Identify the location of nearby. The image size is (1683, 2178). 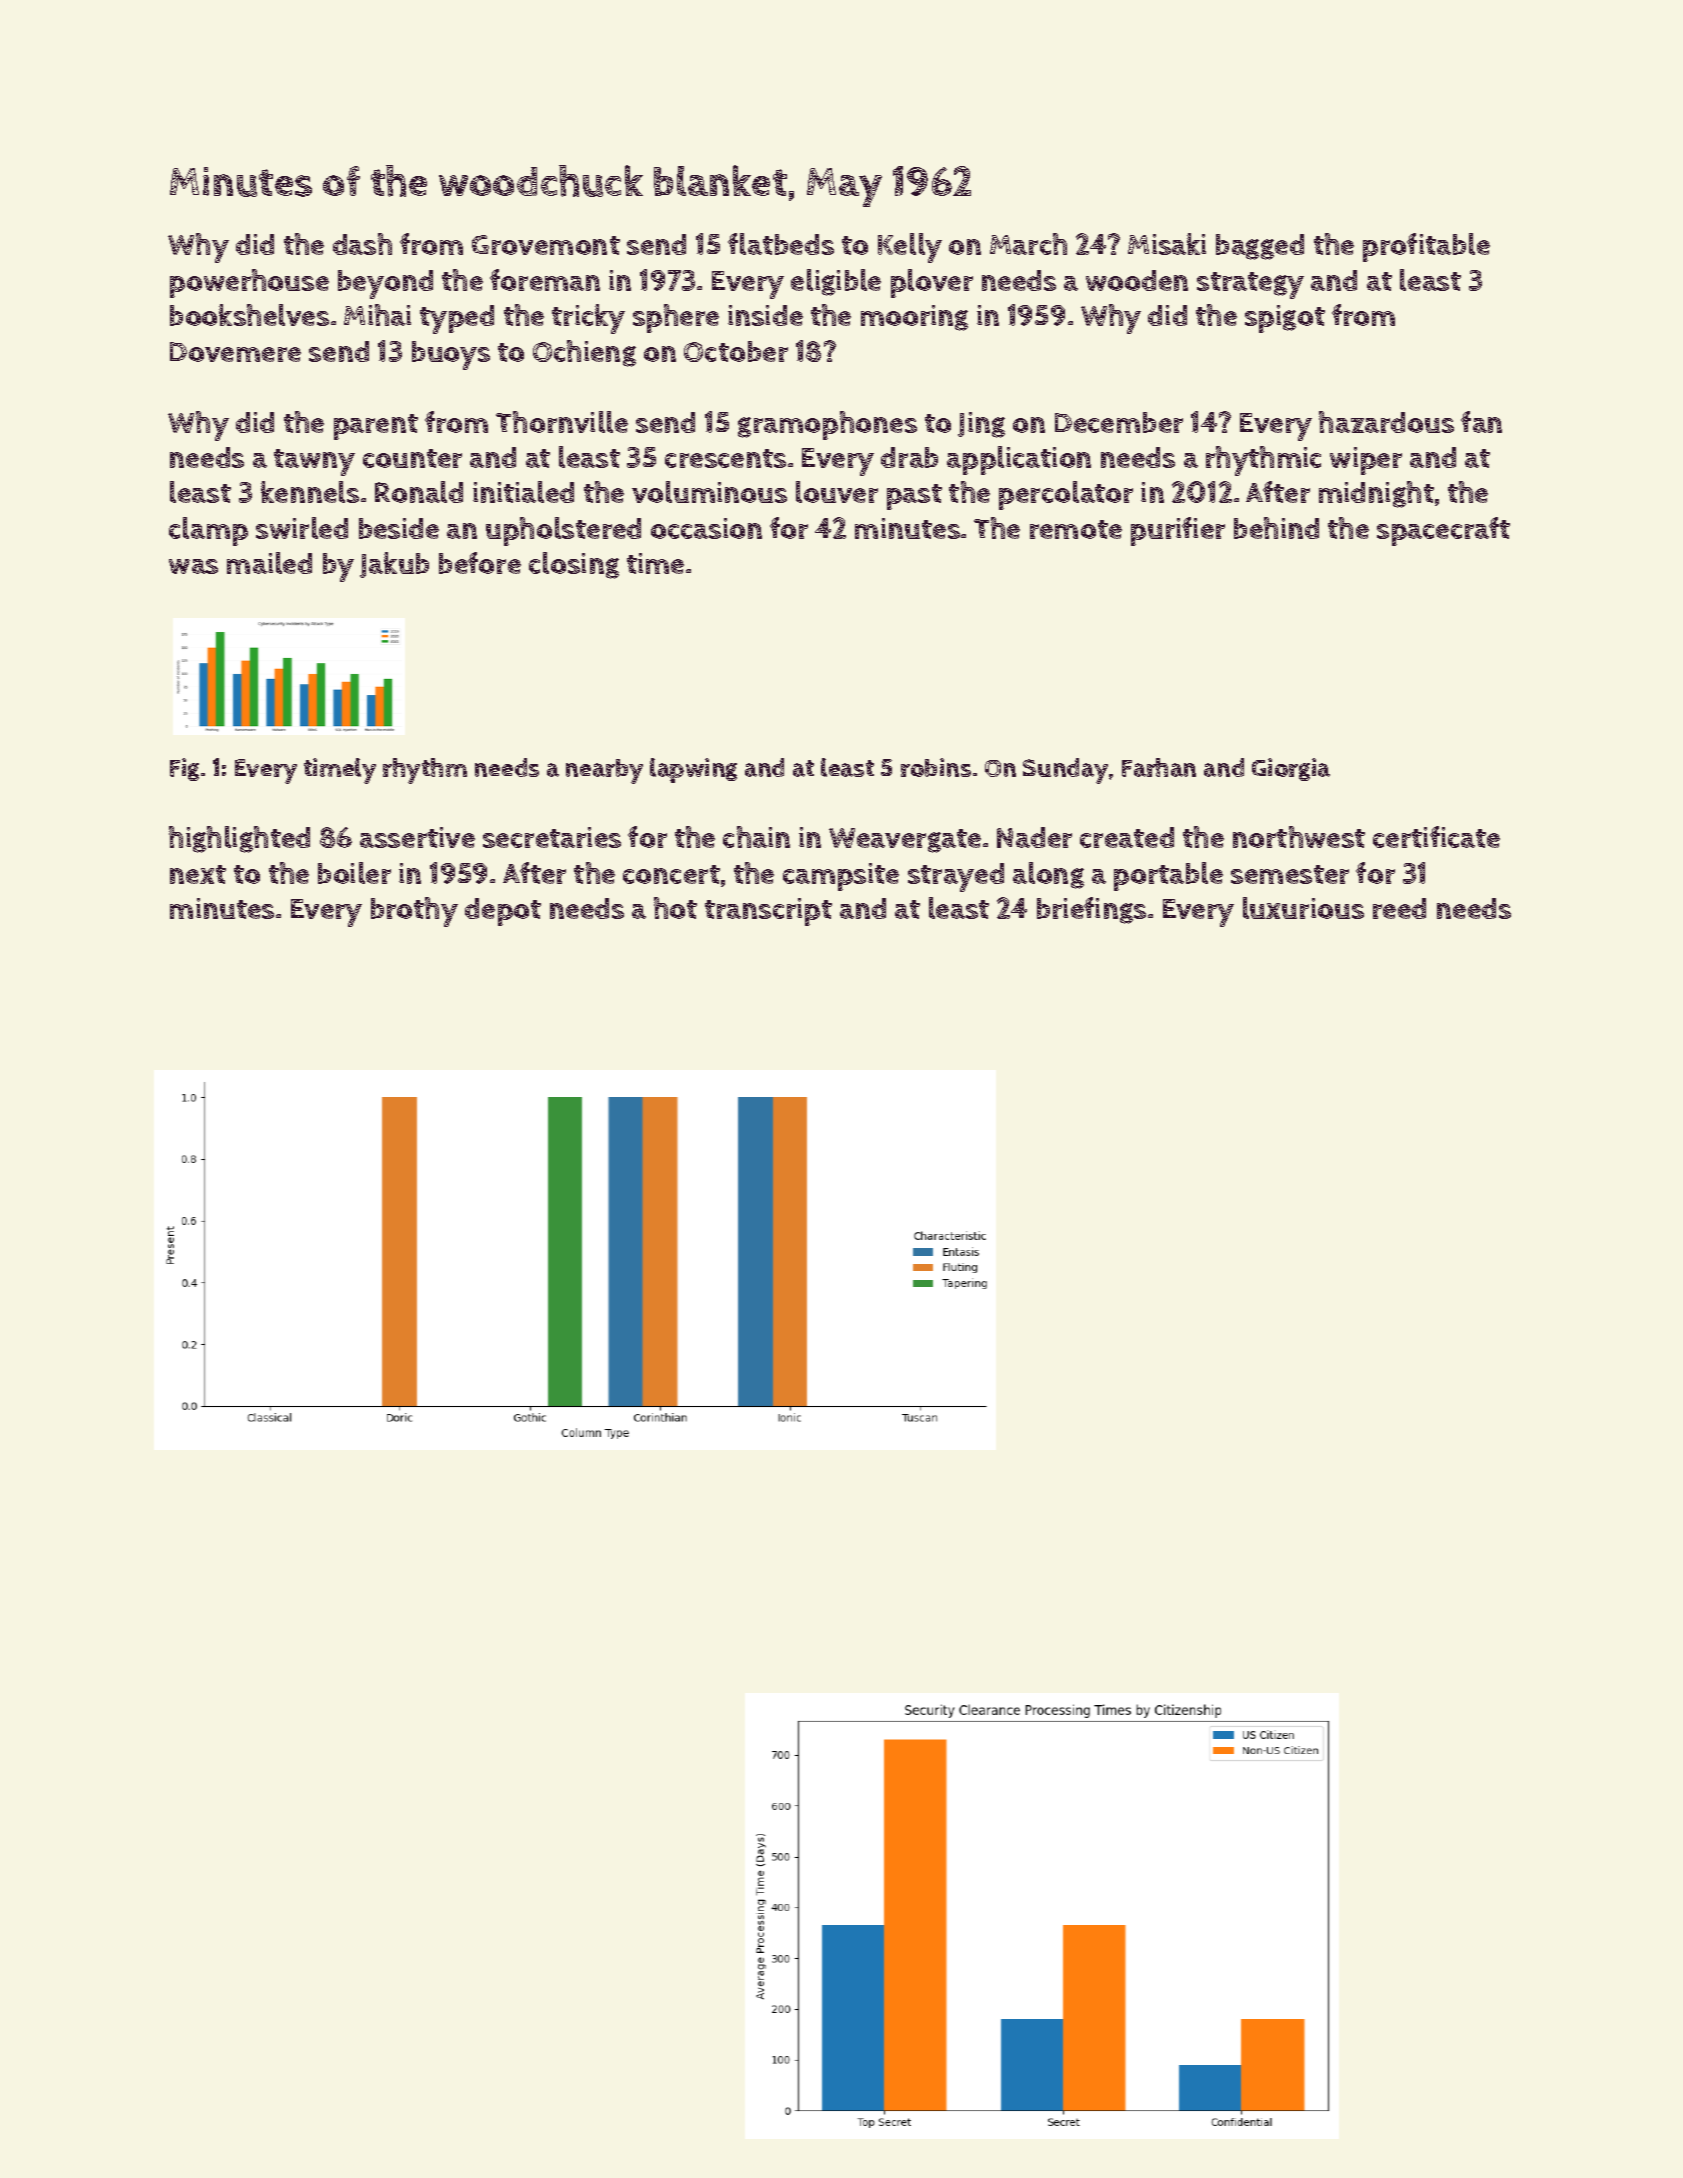
(604, 771).
